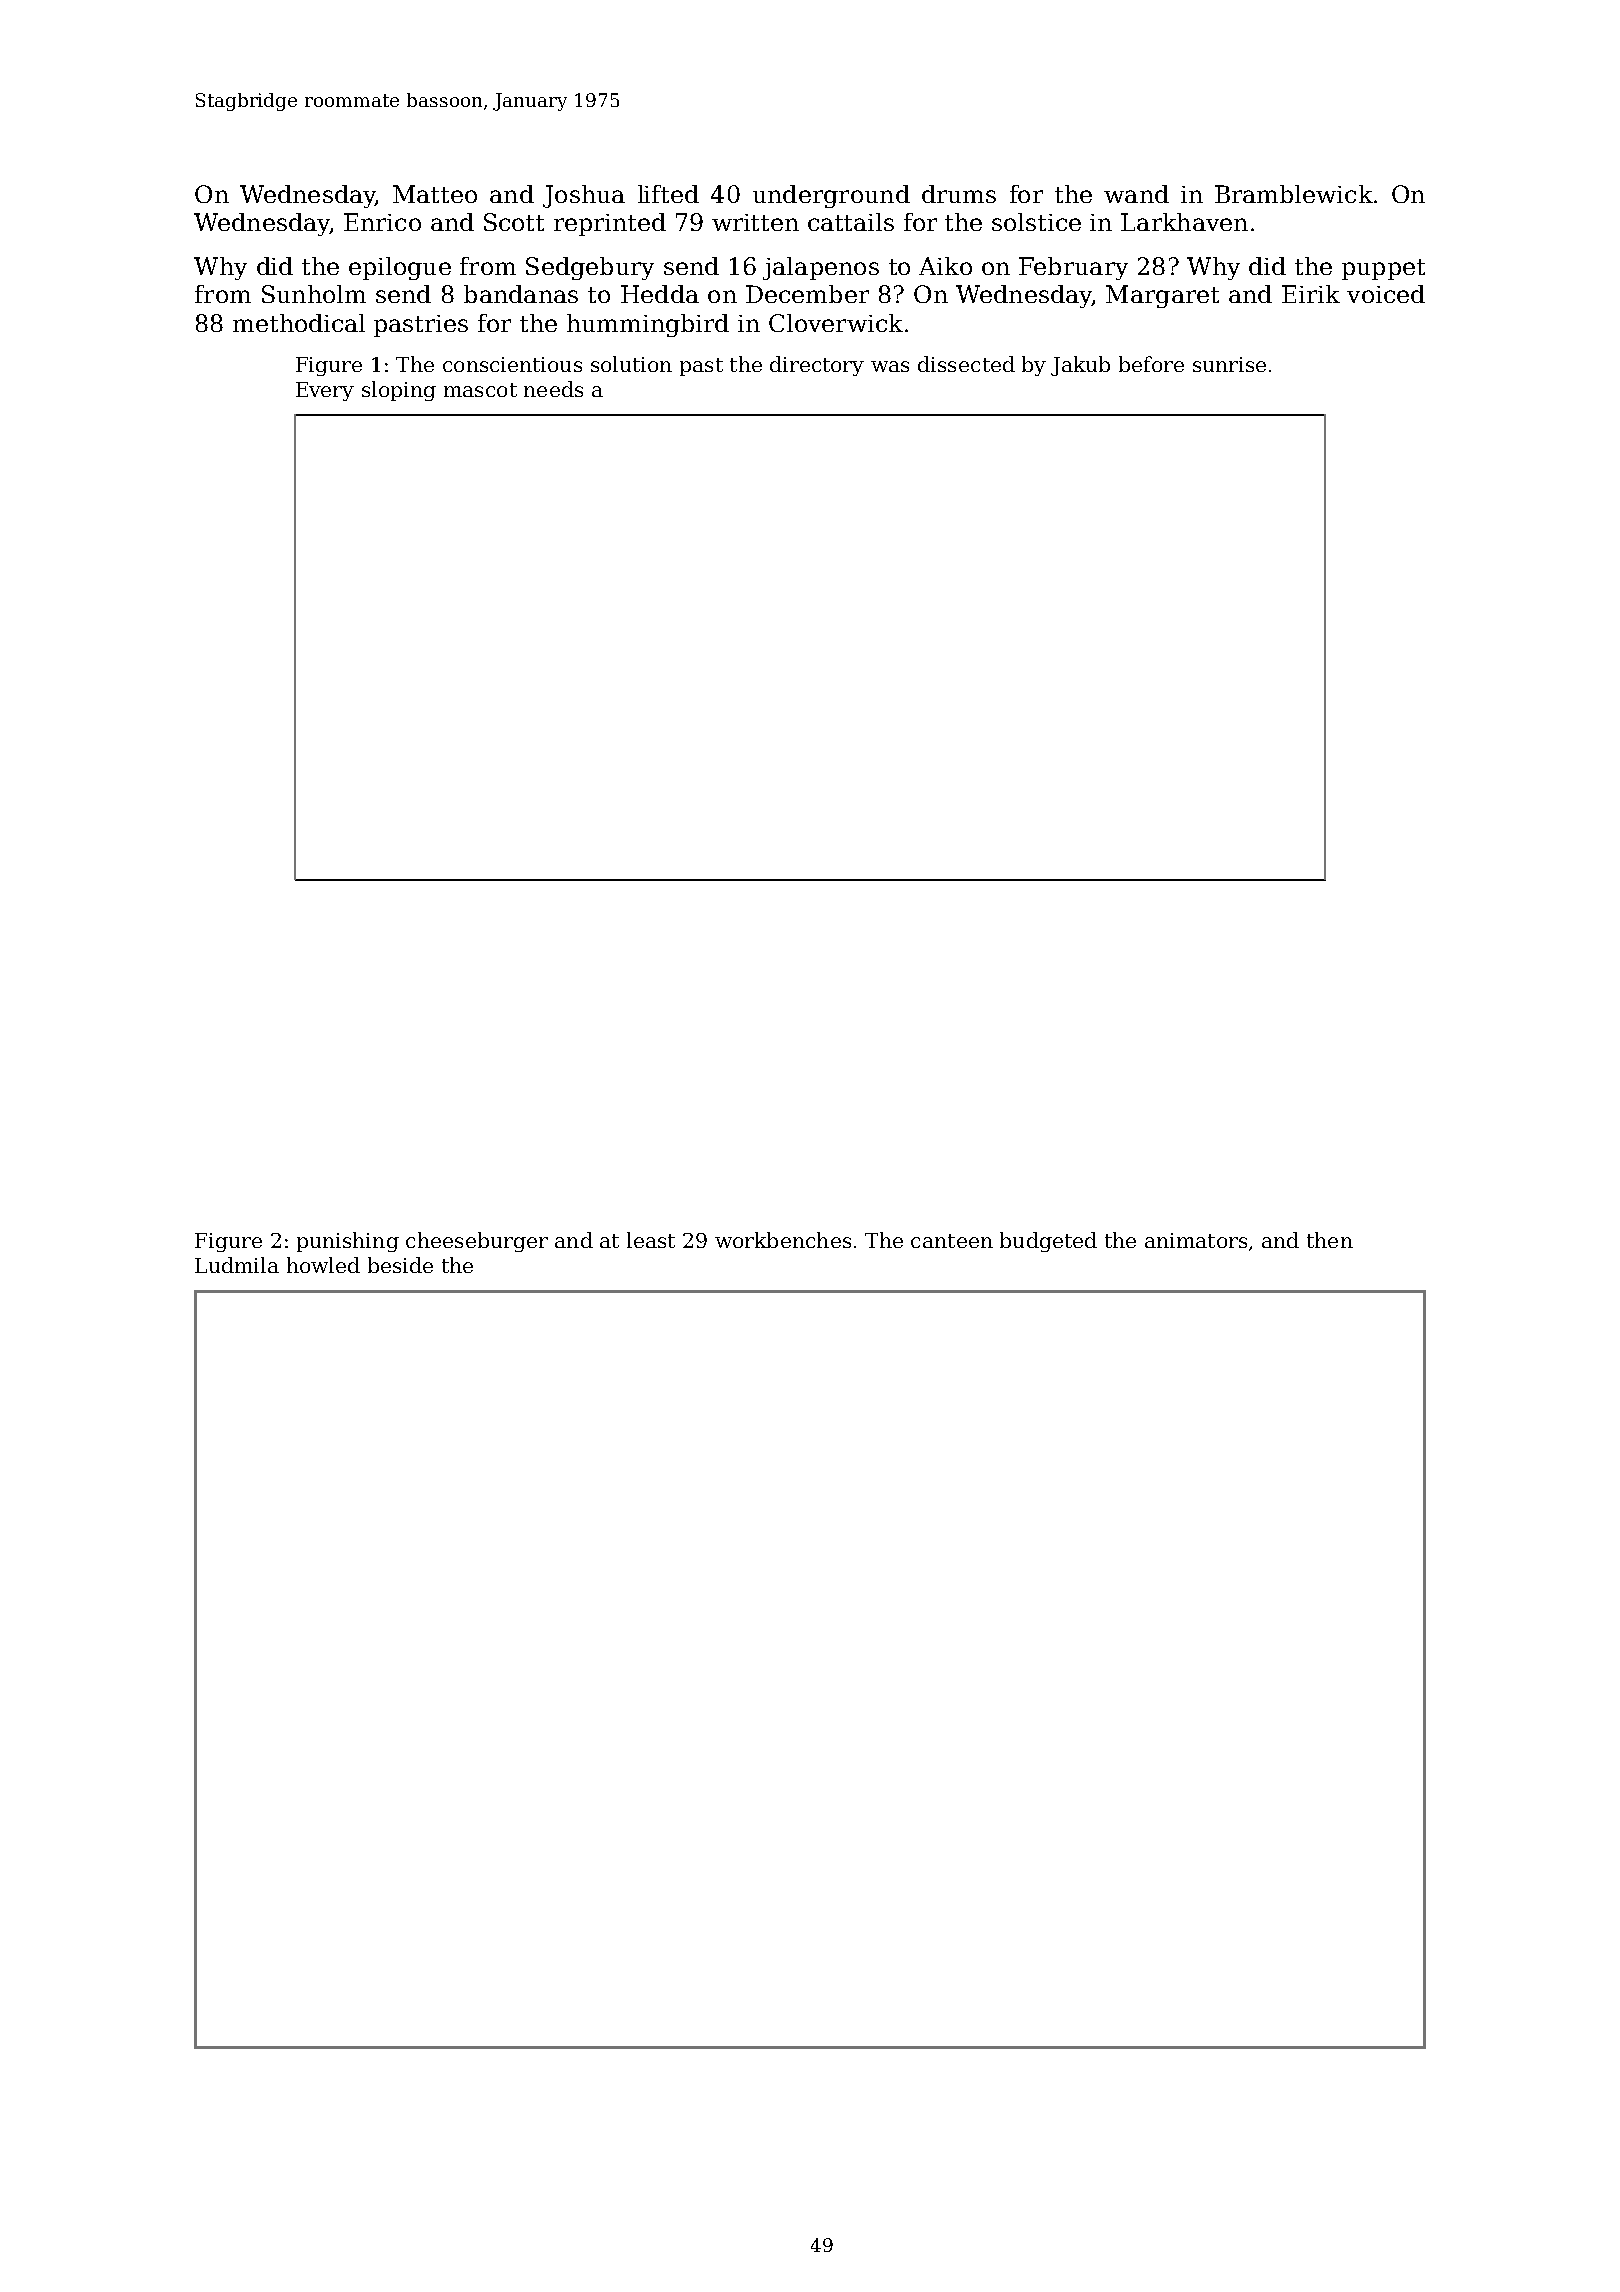  What do you see at coordinates (477, 1242) in the page?
I see `cheeseburger` at bounding box center [477, 1242].
